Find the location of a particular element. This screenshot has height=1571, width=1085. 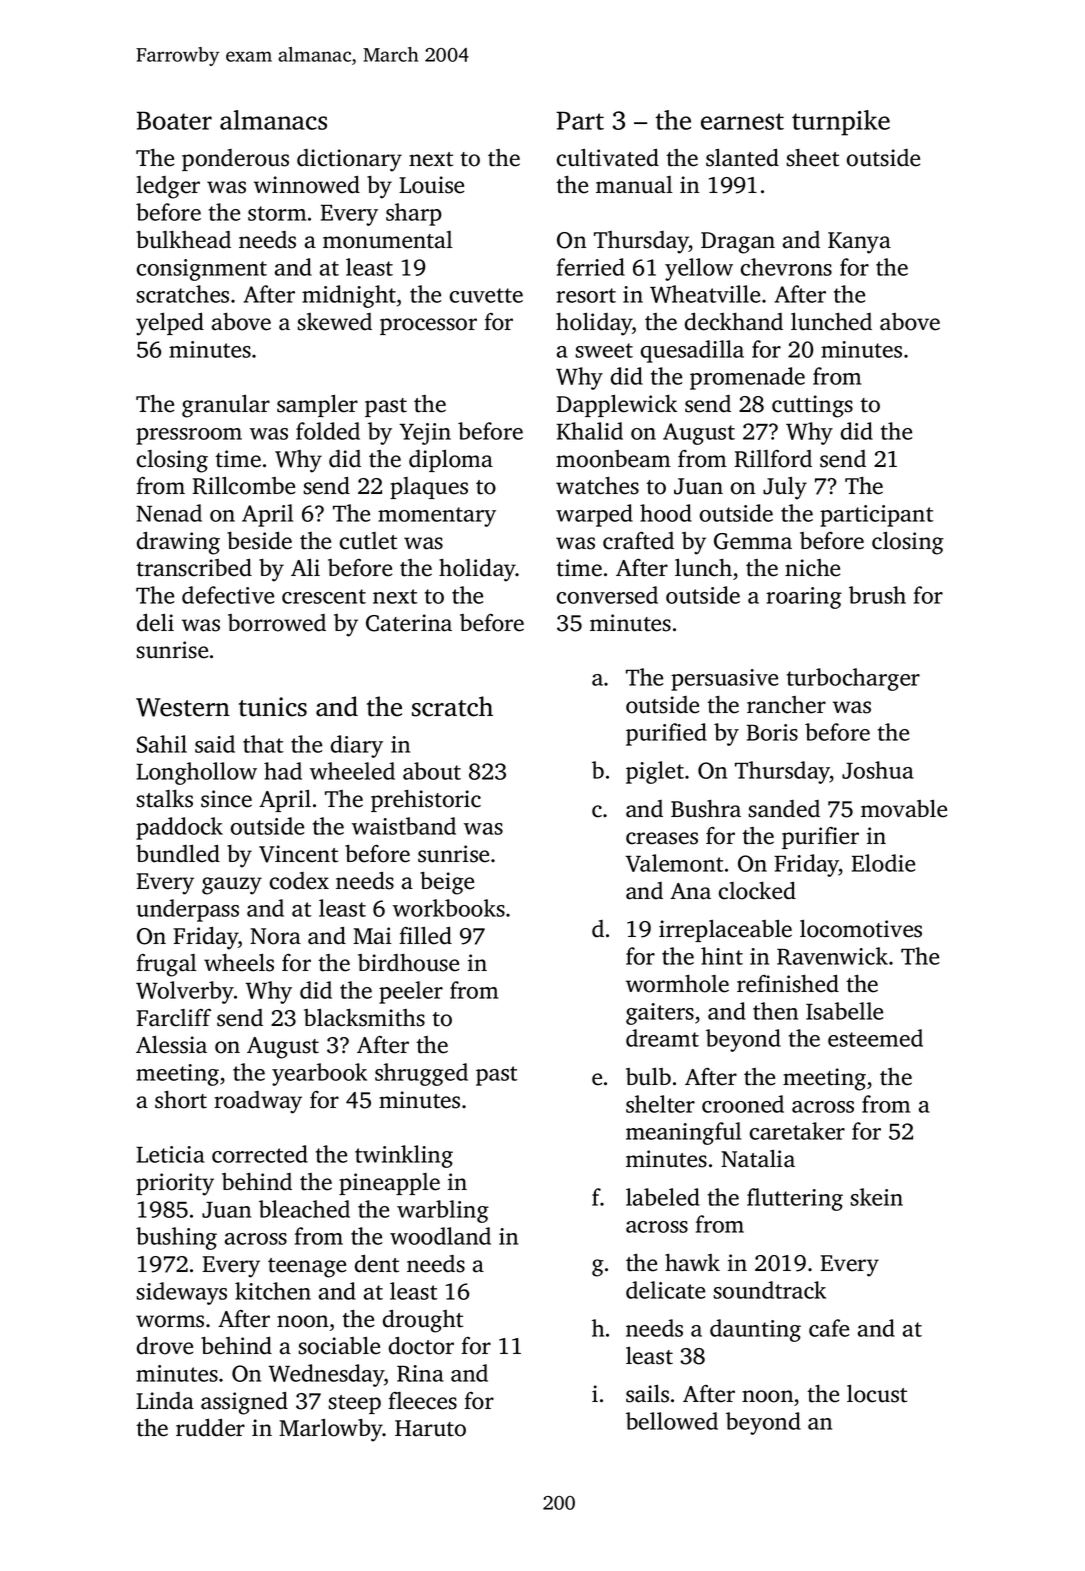

roadway is located at coordinates (258, 1102).
